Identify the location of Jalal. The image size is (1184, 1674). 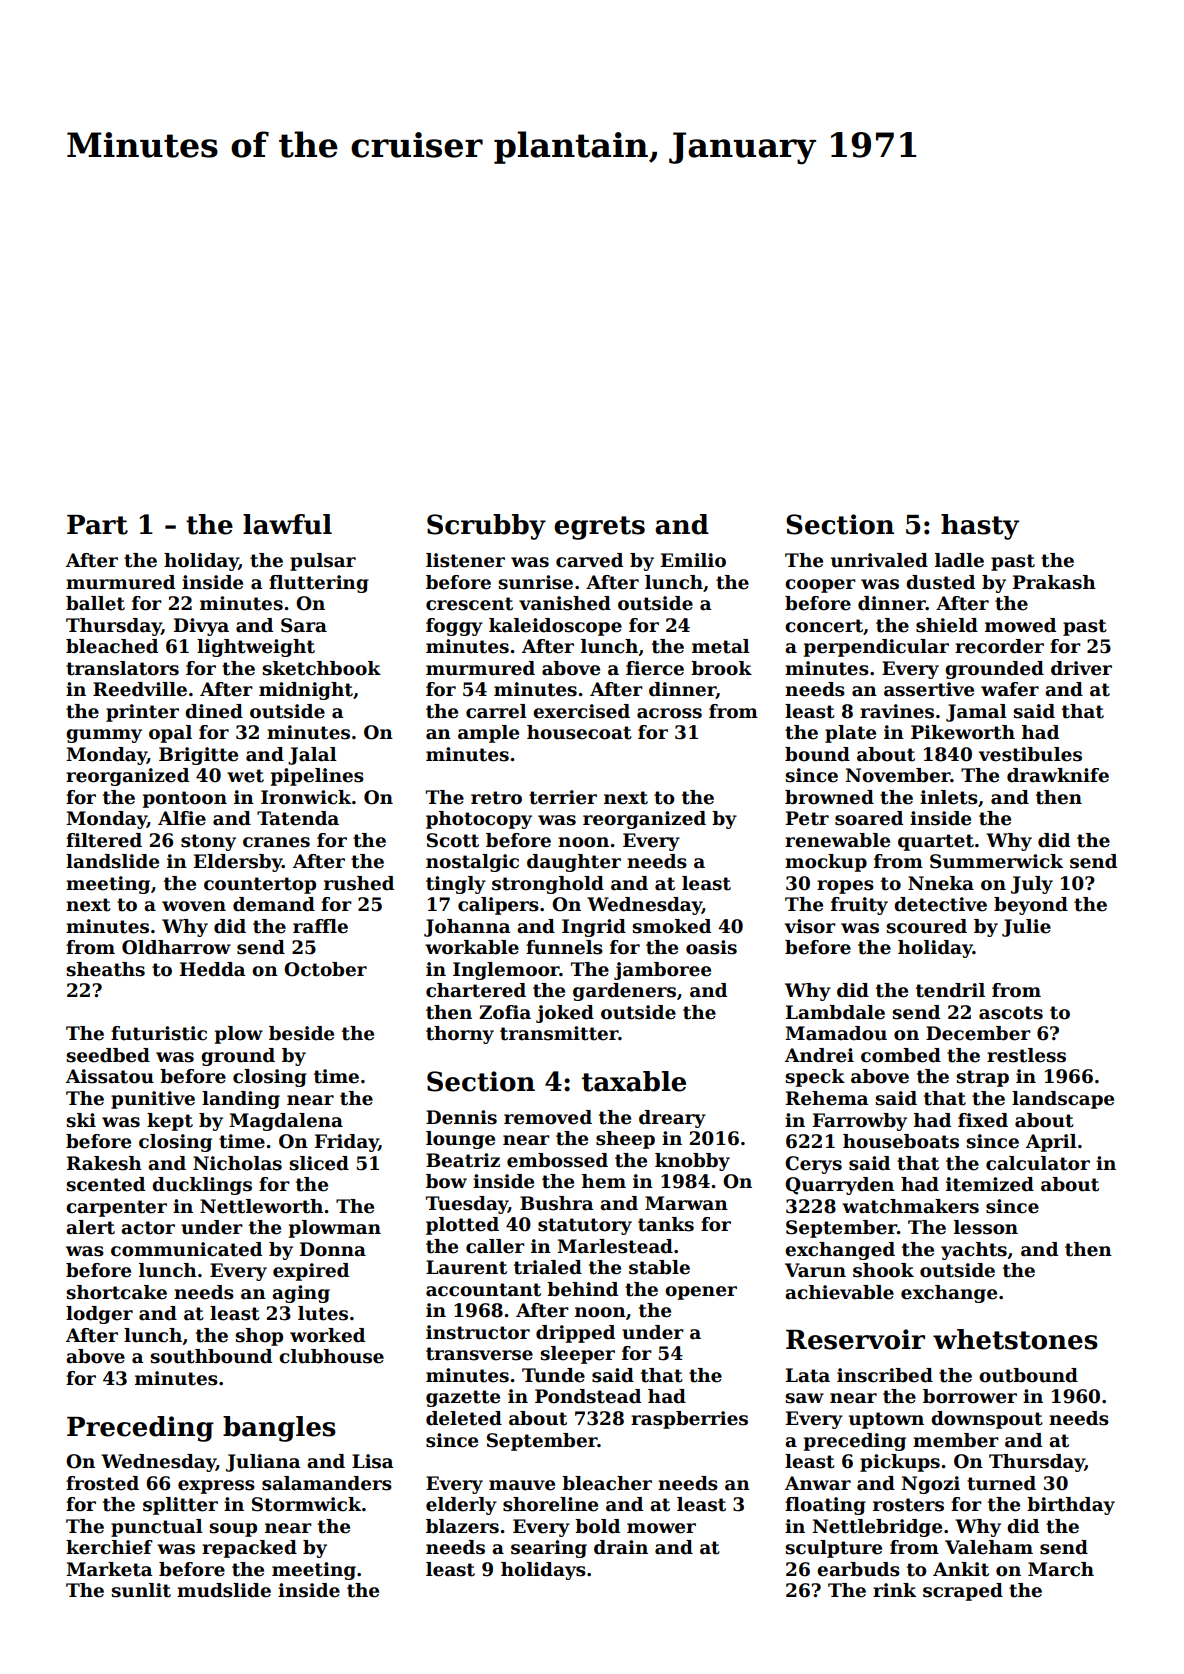
(312, 756).
